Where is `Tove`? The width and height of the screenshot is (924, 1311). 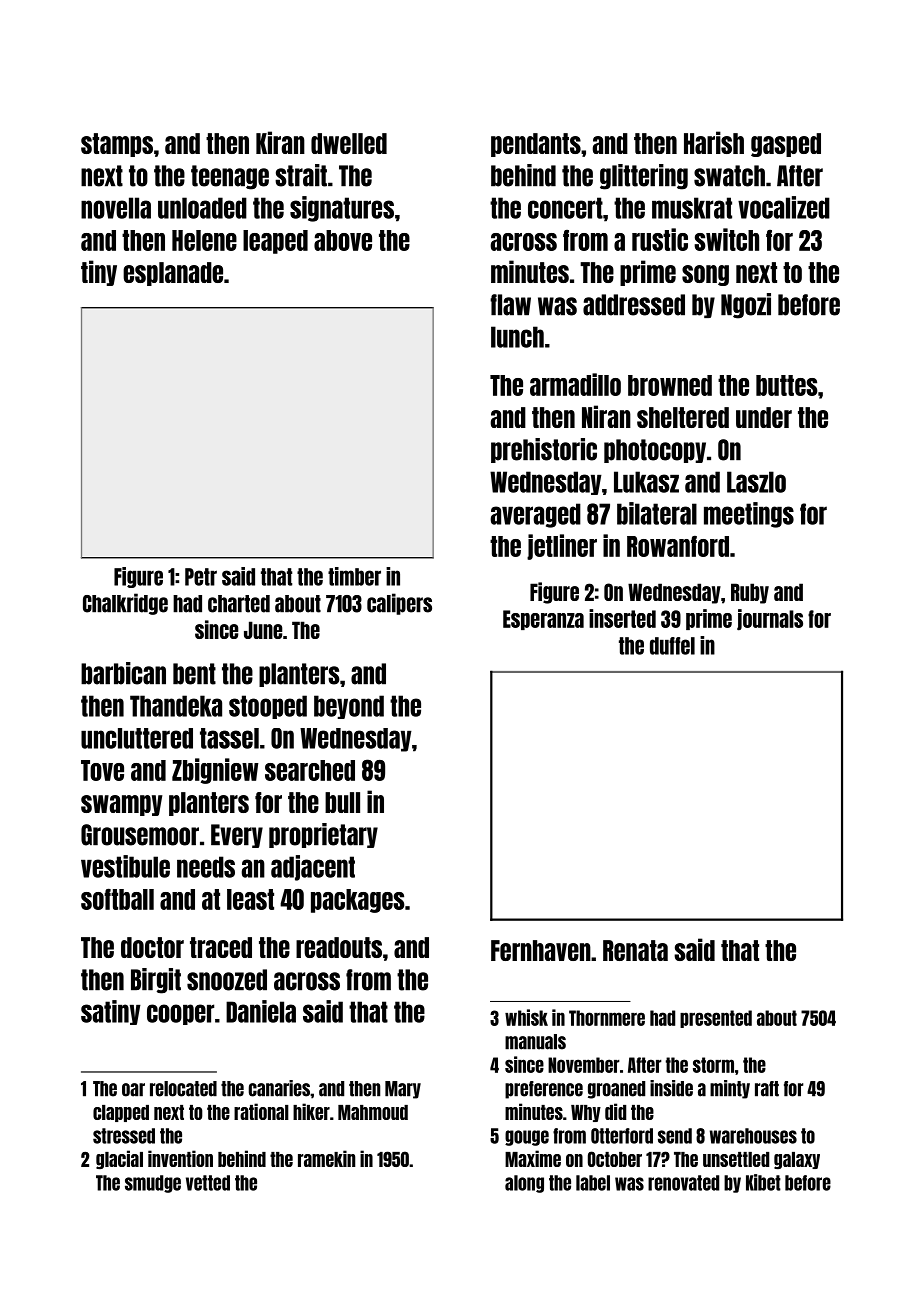 Tove is located at coordinates (102, 770).
